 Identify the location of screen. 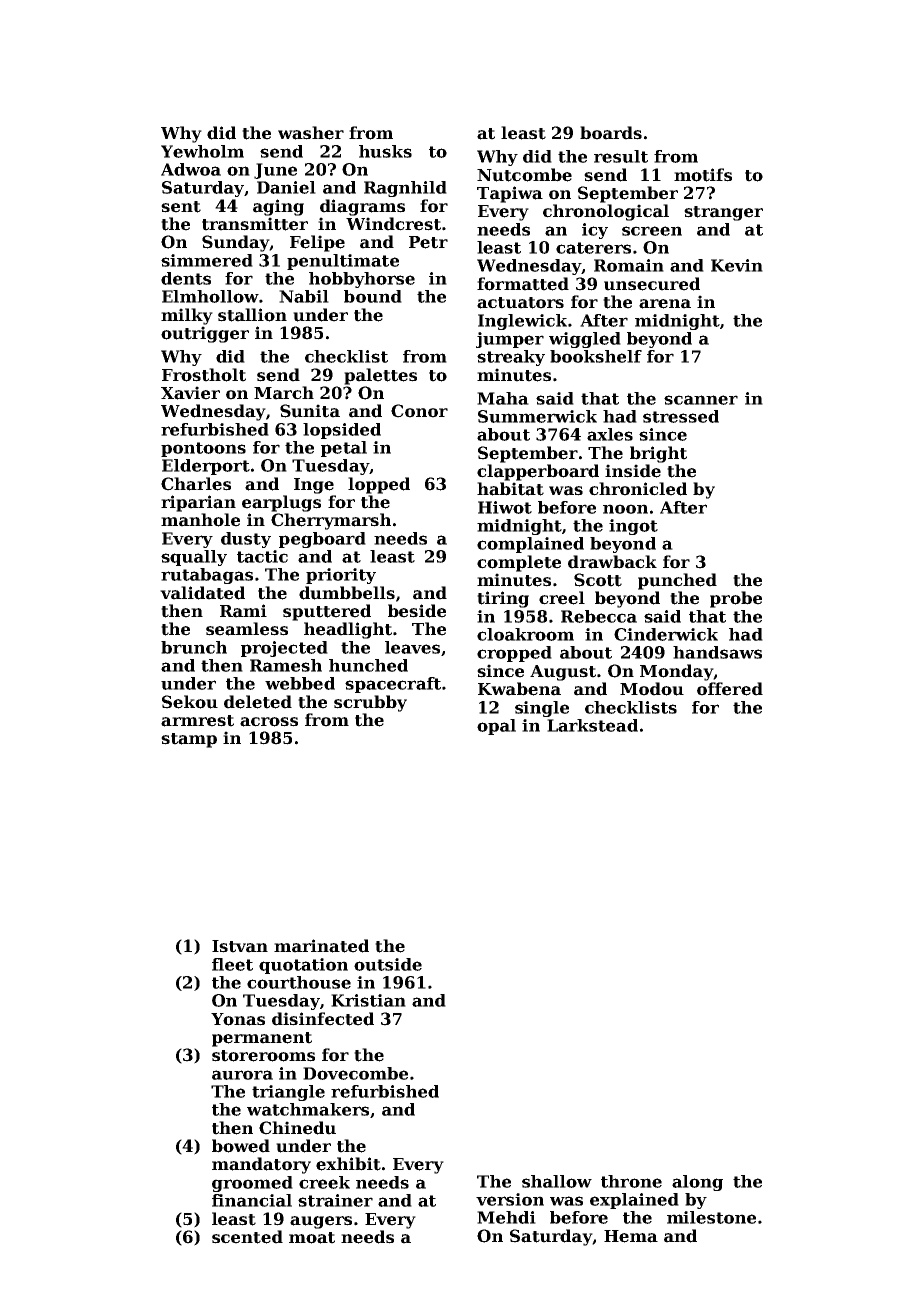
(652, 231).
